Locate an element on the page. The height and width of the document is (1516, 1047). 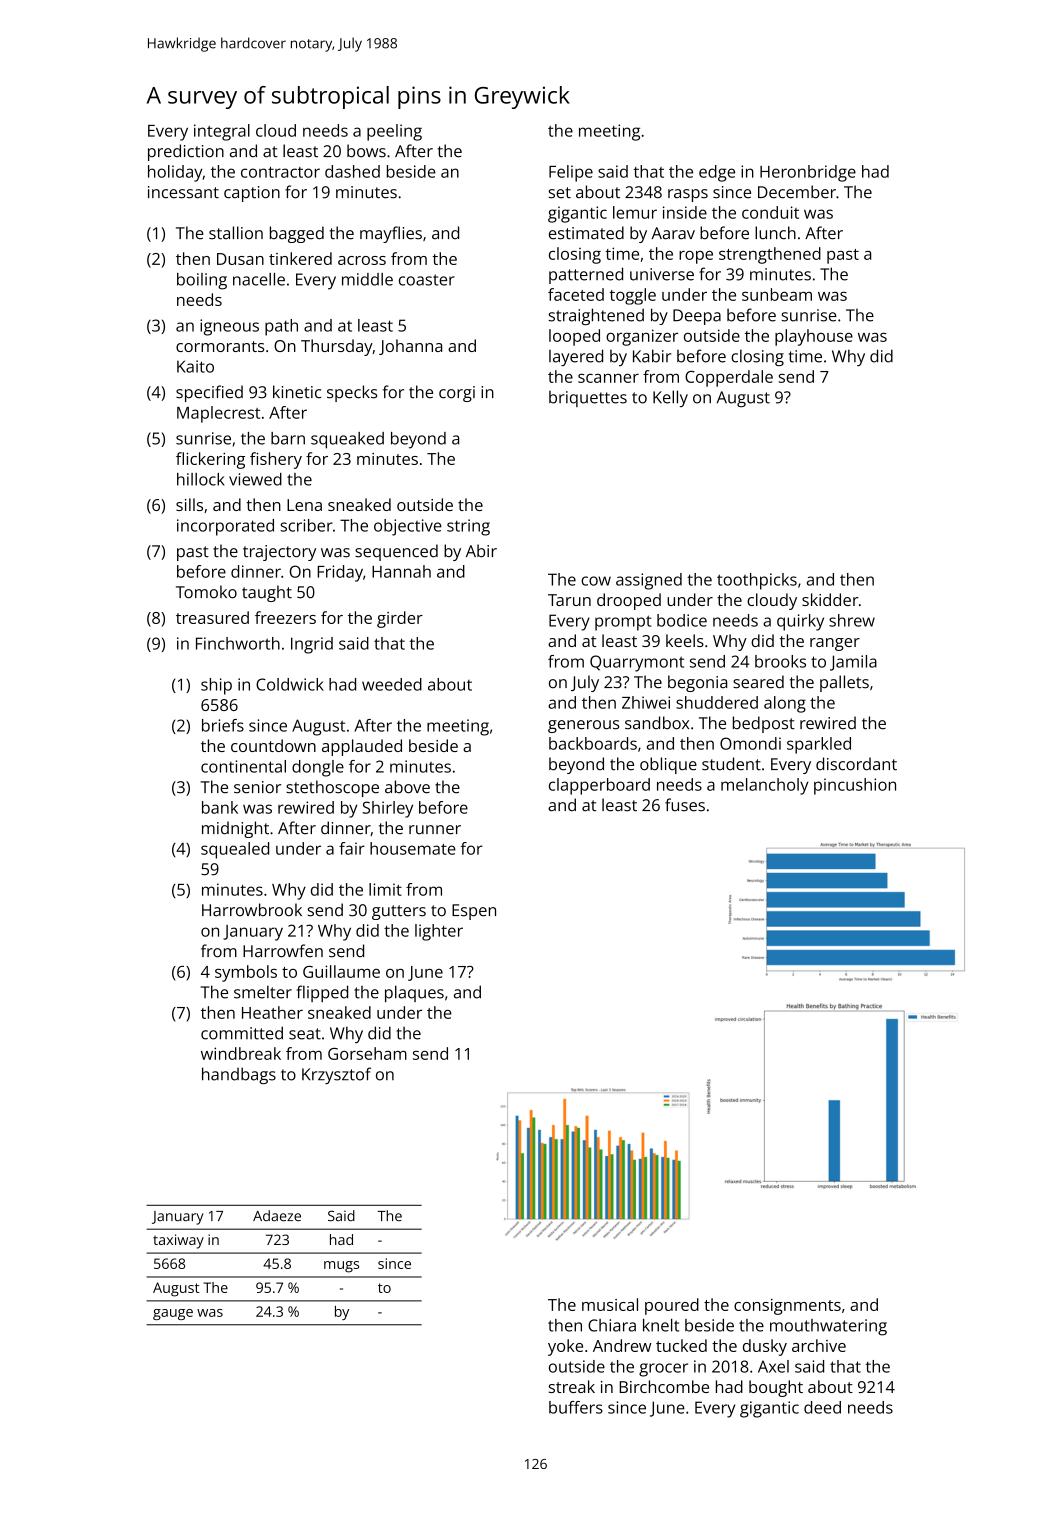
above is located at coordinates (407, 787).
